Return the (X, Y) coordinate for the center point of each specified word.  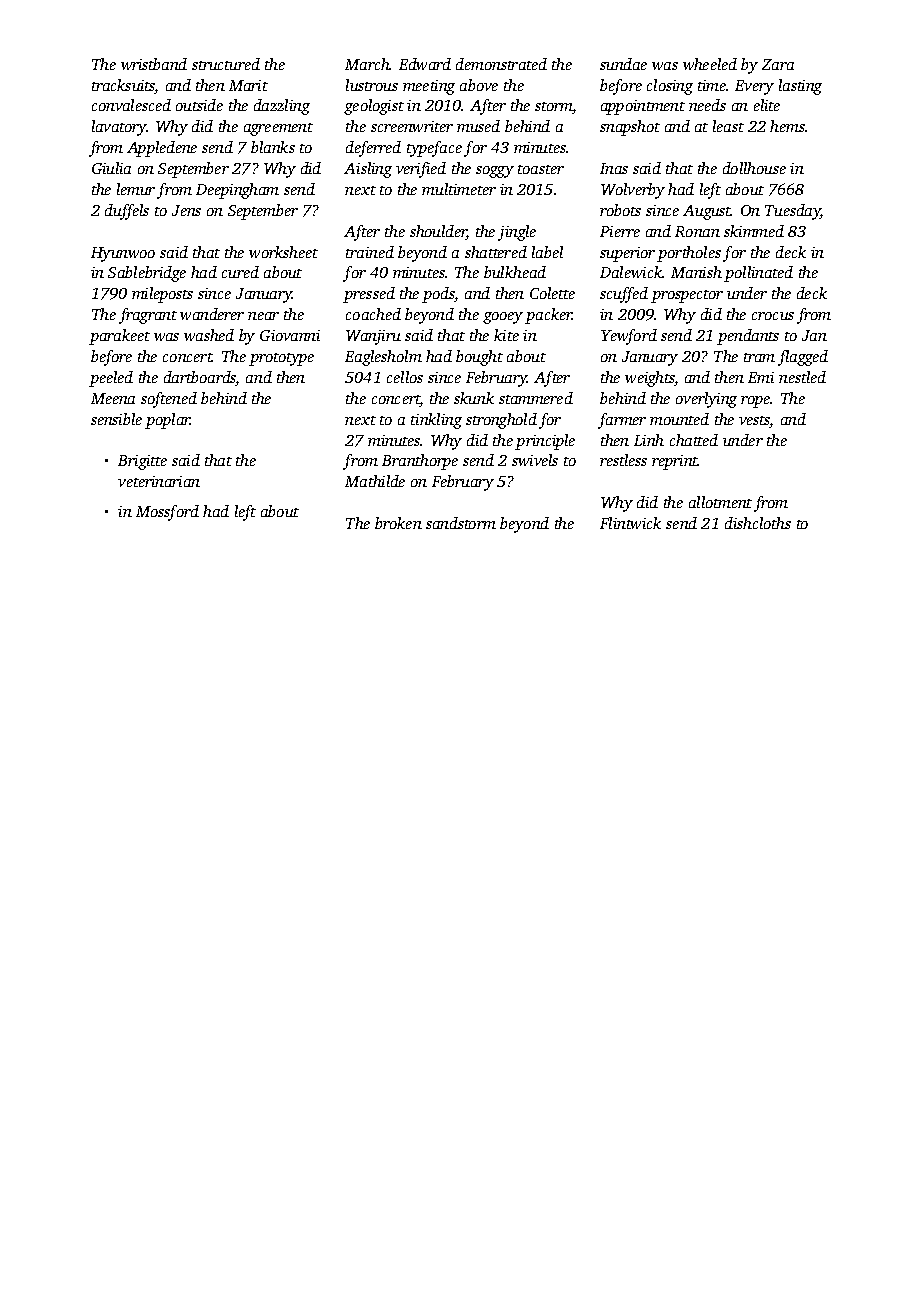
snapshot (630, 128)
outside (199, 105)
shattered (496, 252)
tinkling (436, 421)
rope (756, 402)
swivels (535, 460)
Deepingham (237, 191)
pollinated (758, 274)
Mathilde (375, 481)
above (479, 85)
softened (169, 400)
